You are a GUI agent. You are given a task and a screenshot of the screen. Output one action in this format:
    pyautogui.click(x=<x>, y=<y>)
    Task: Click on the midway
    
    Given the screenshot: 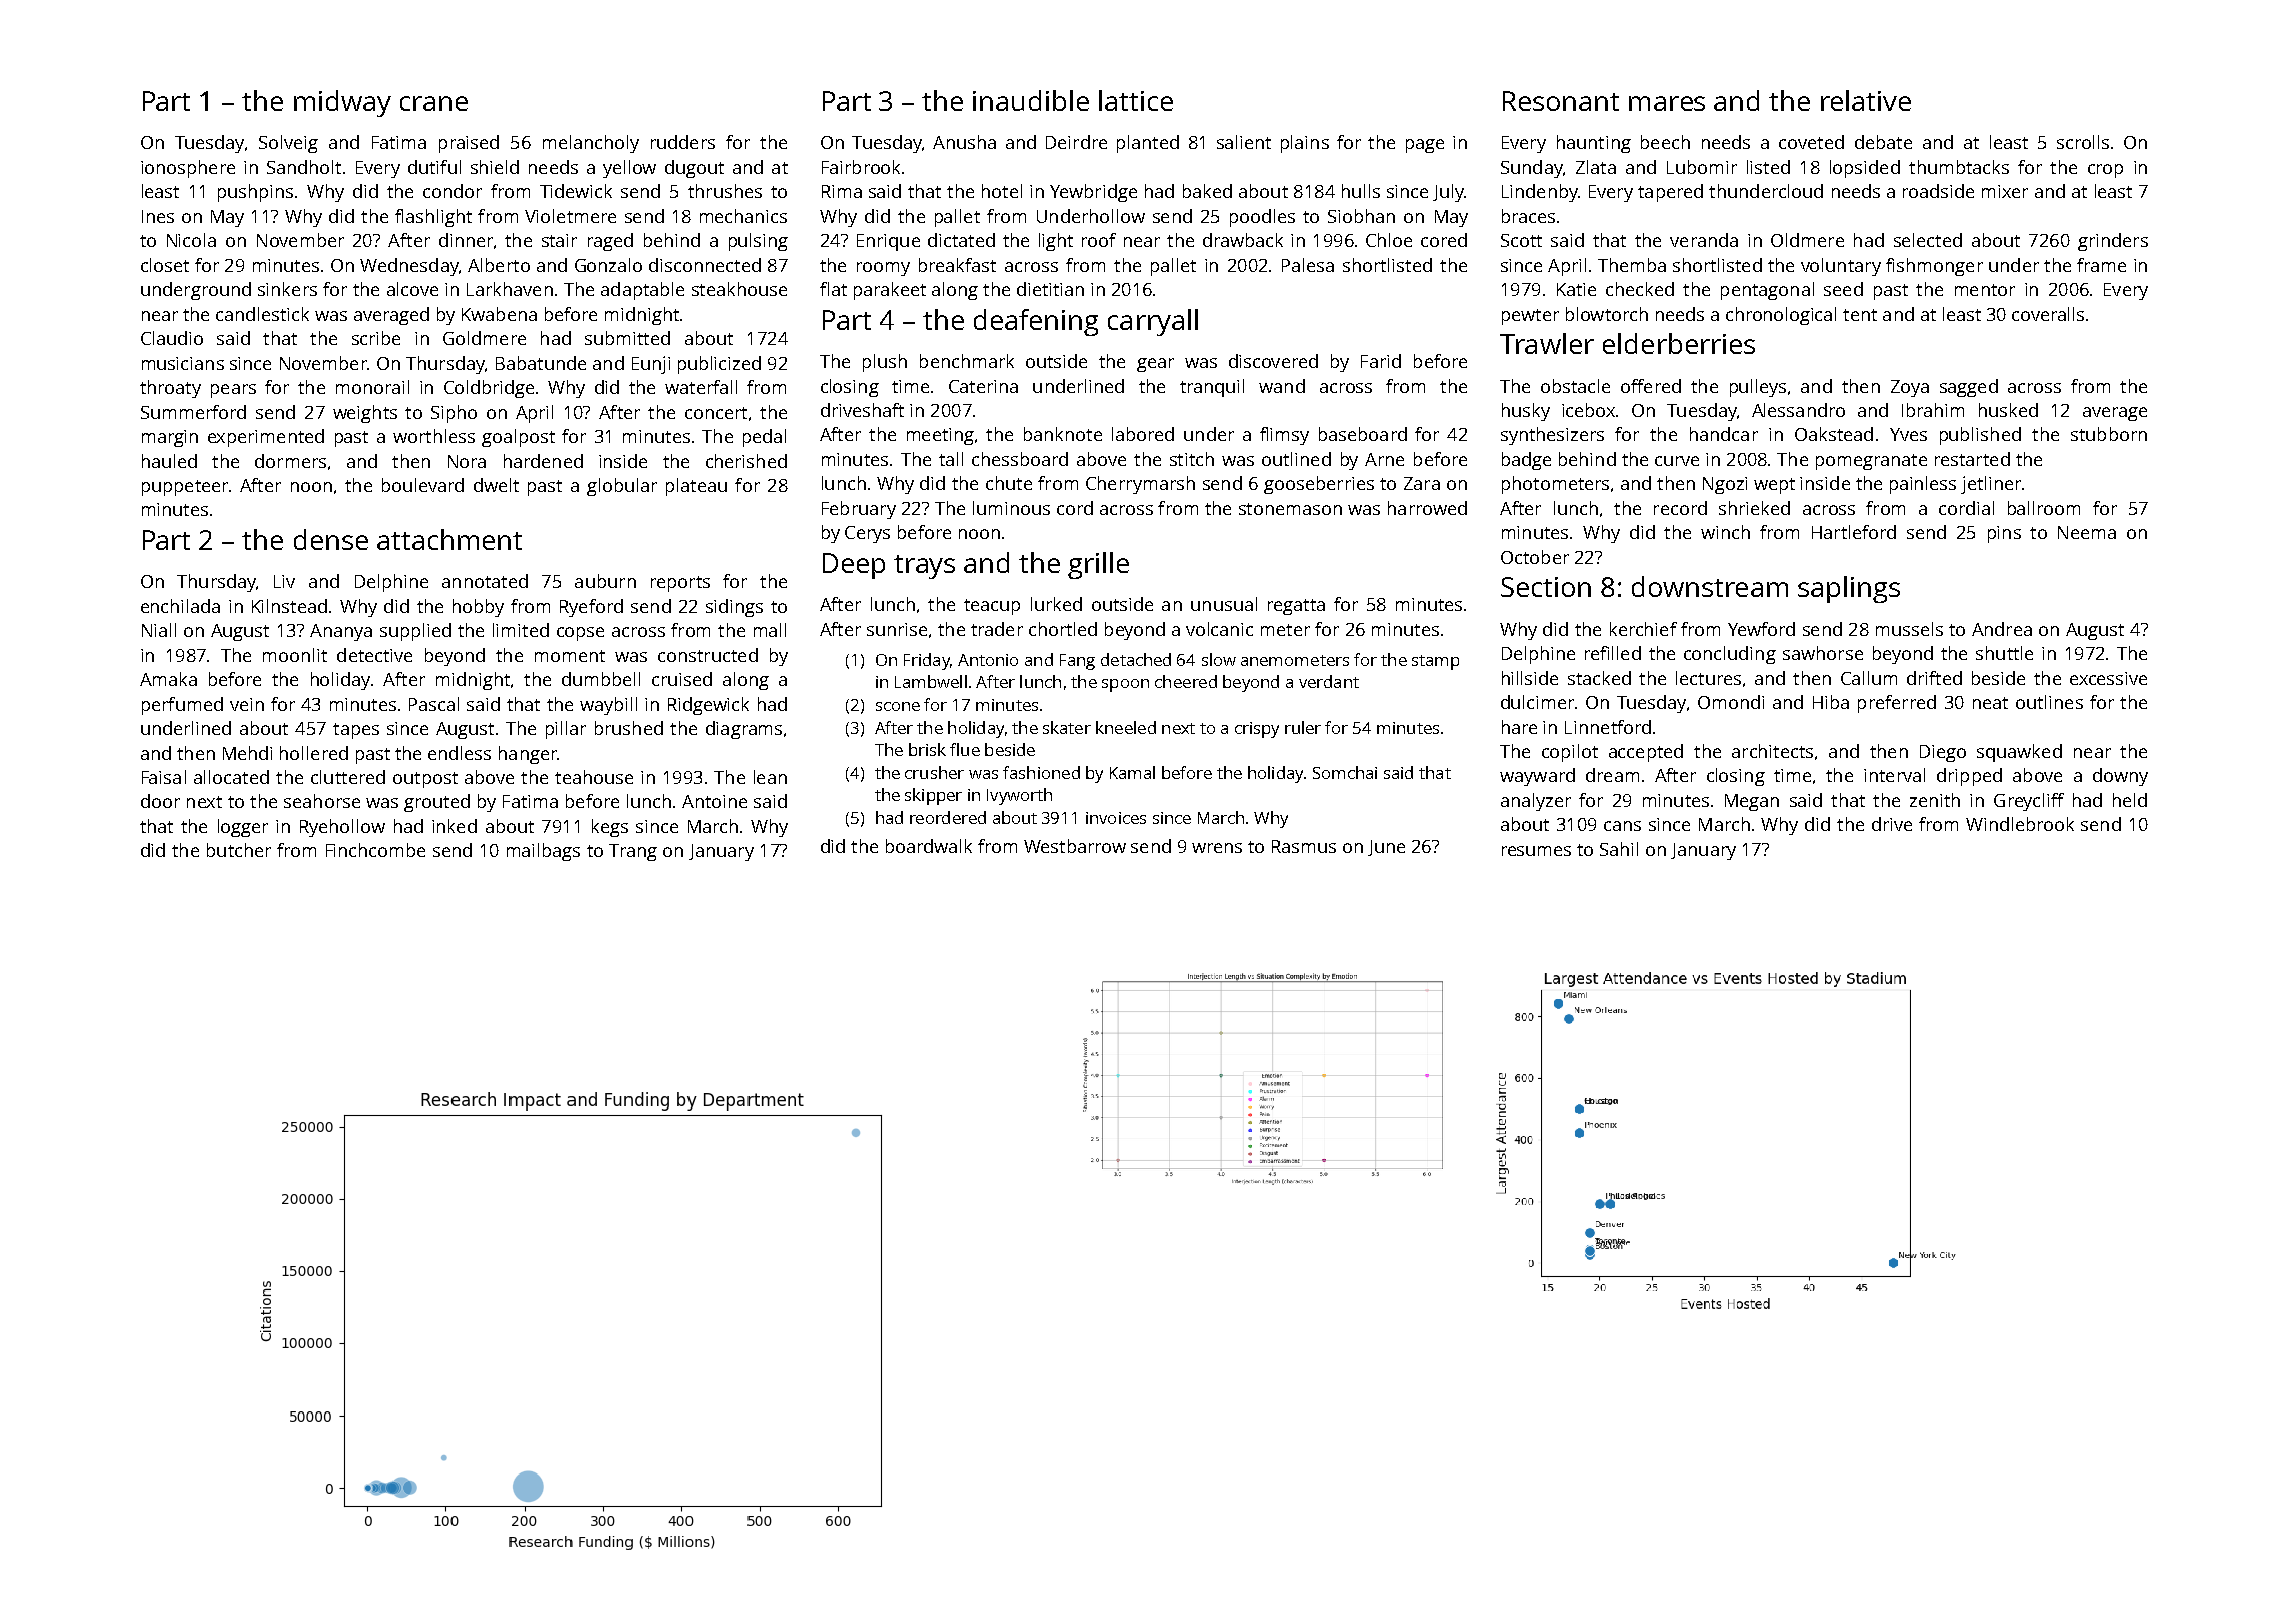 What is the action you would take?
    pyautogui.click(x=342, y=103)
